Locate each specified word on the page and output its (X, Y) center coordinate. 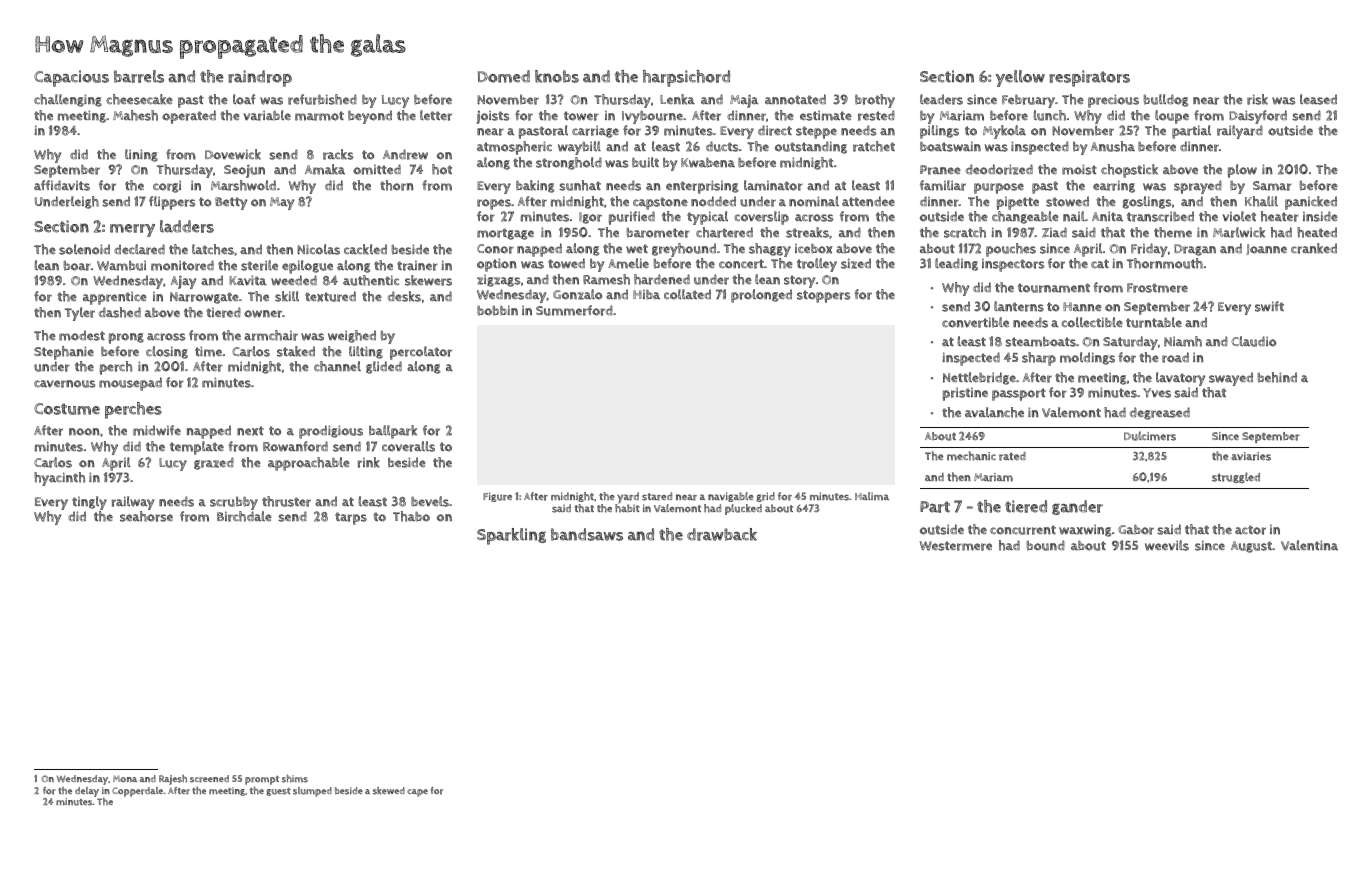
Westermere (956, 546)
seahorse (146, 516)
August (1251, 547)
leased (1318, 99)
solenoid (84, 249)
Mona (125, 778)
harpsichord (686, 78)
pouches (1011, 250)
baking (535, 186)
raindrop (260, 78)
